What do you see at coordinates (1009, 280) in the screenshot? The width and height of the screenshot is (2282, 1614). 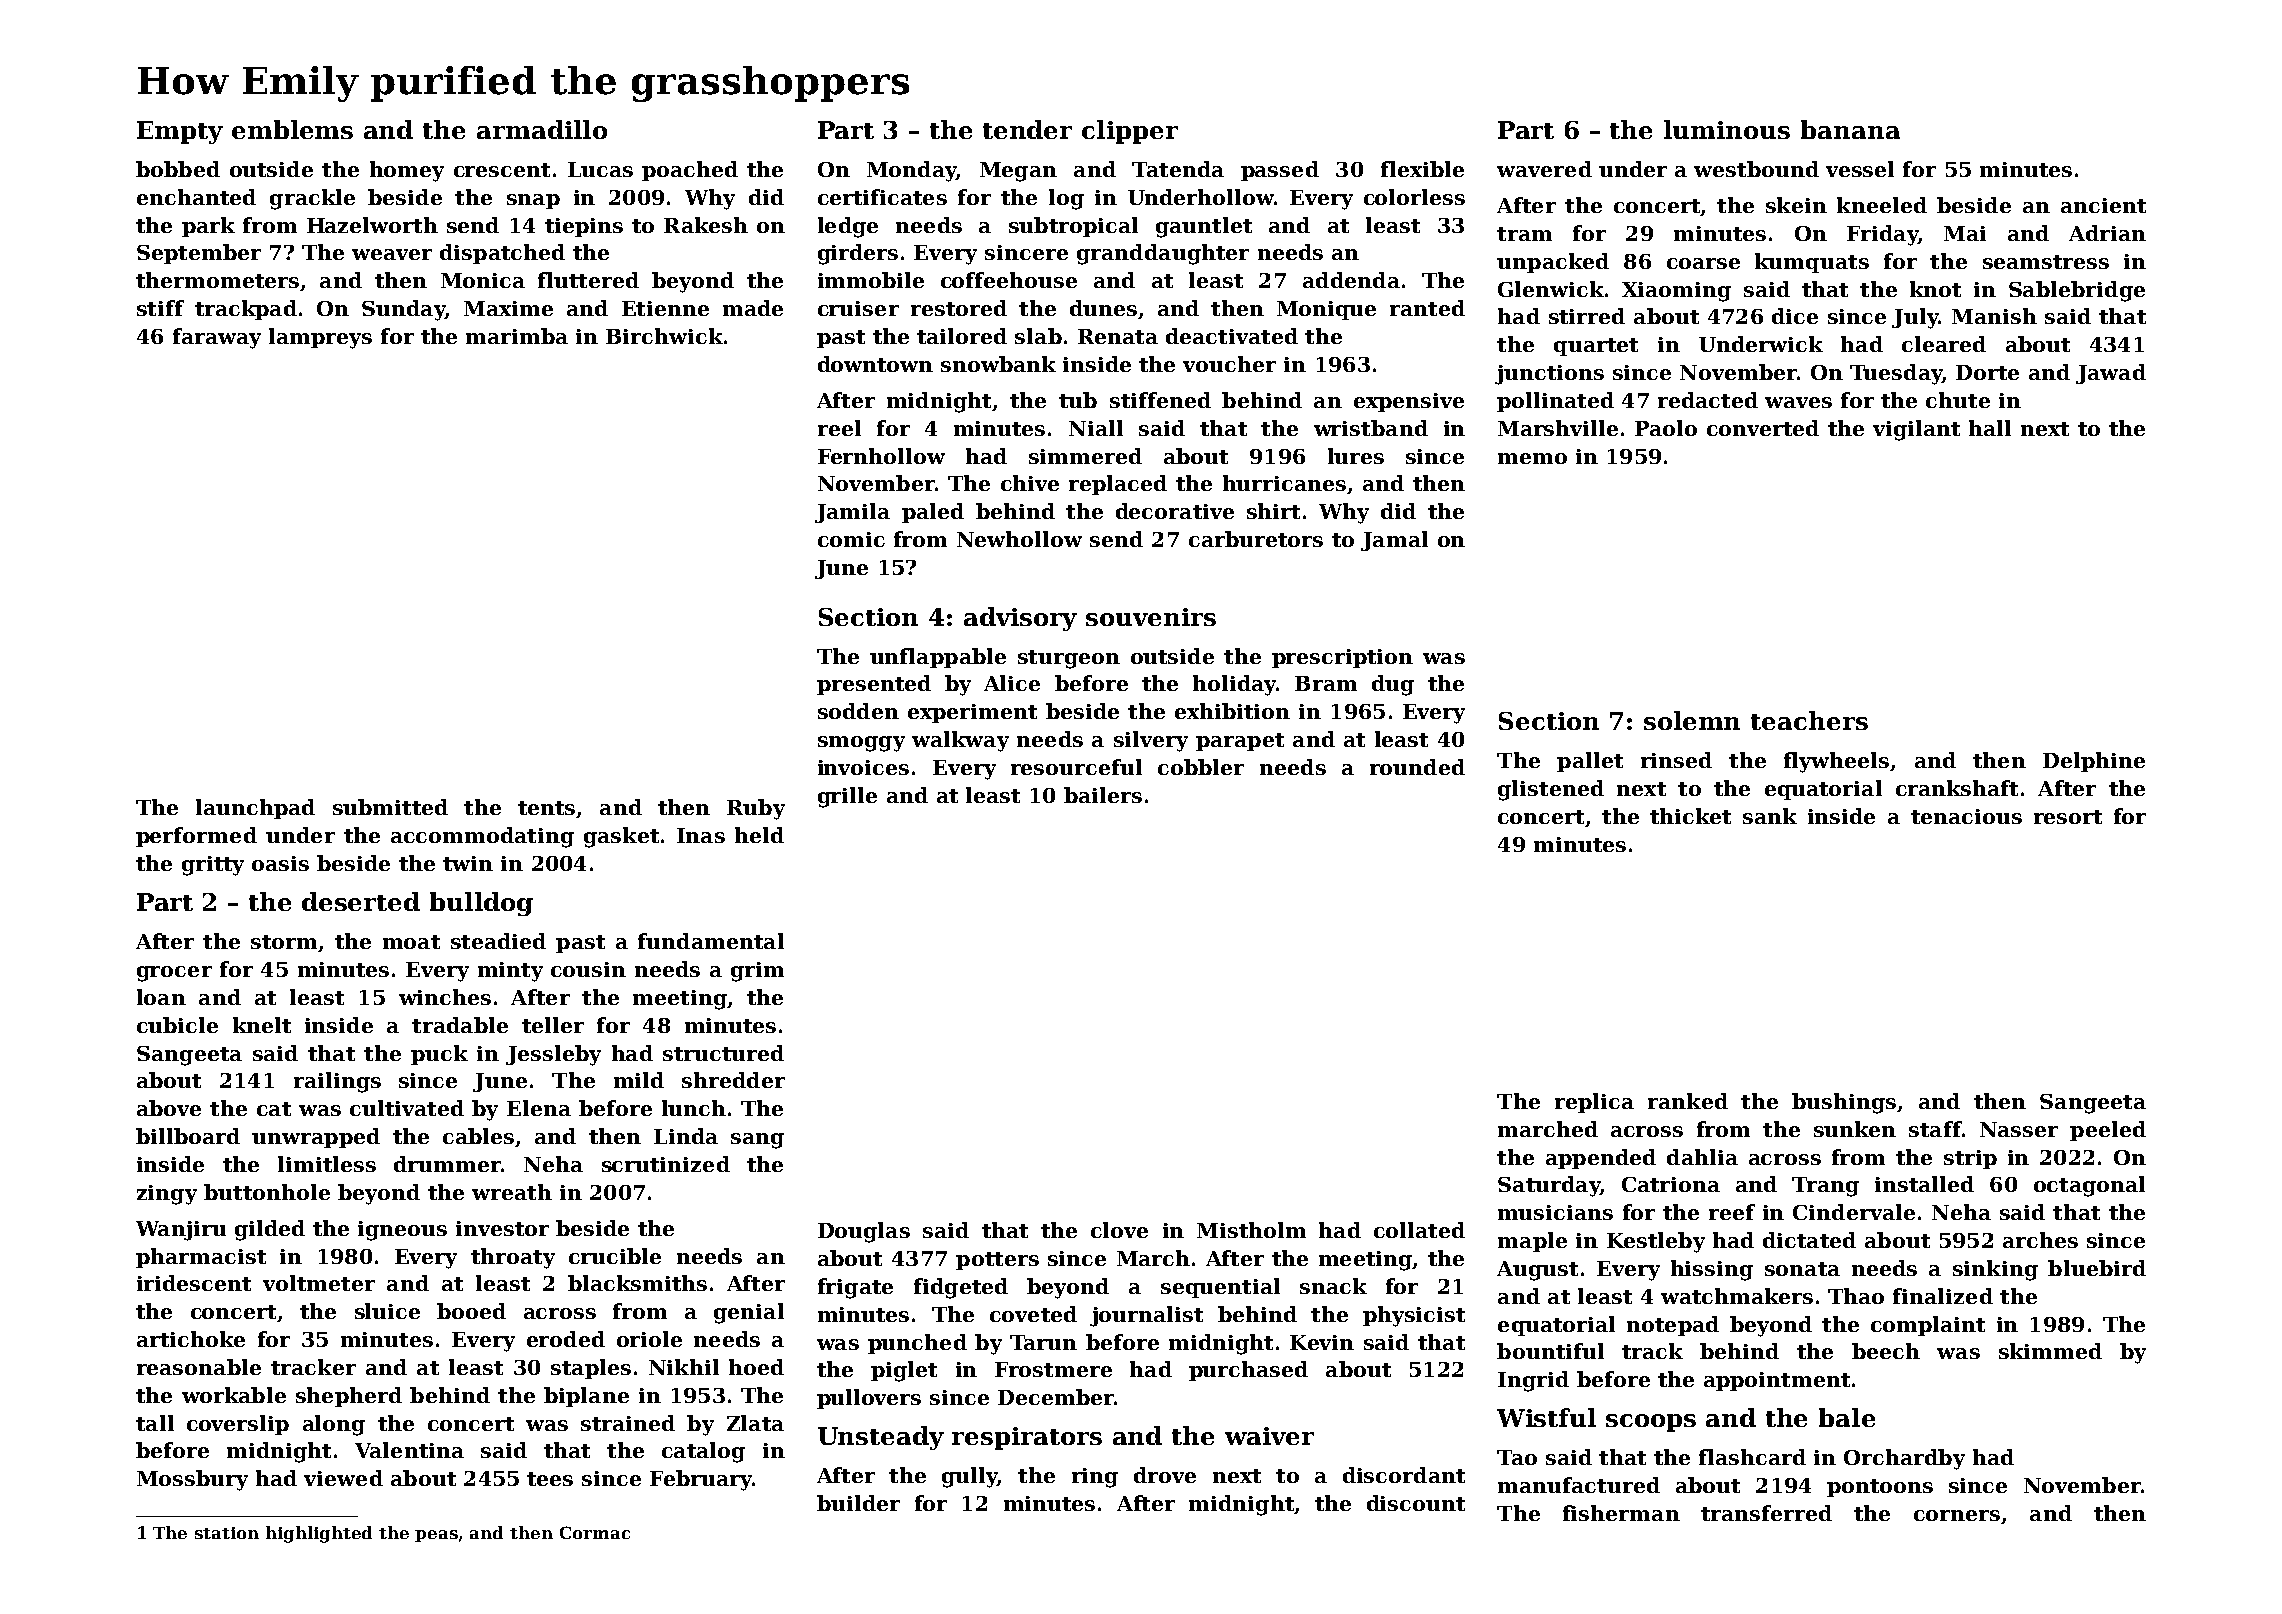 I see `coffeehouse` at bounding box center [1009, 280].
